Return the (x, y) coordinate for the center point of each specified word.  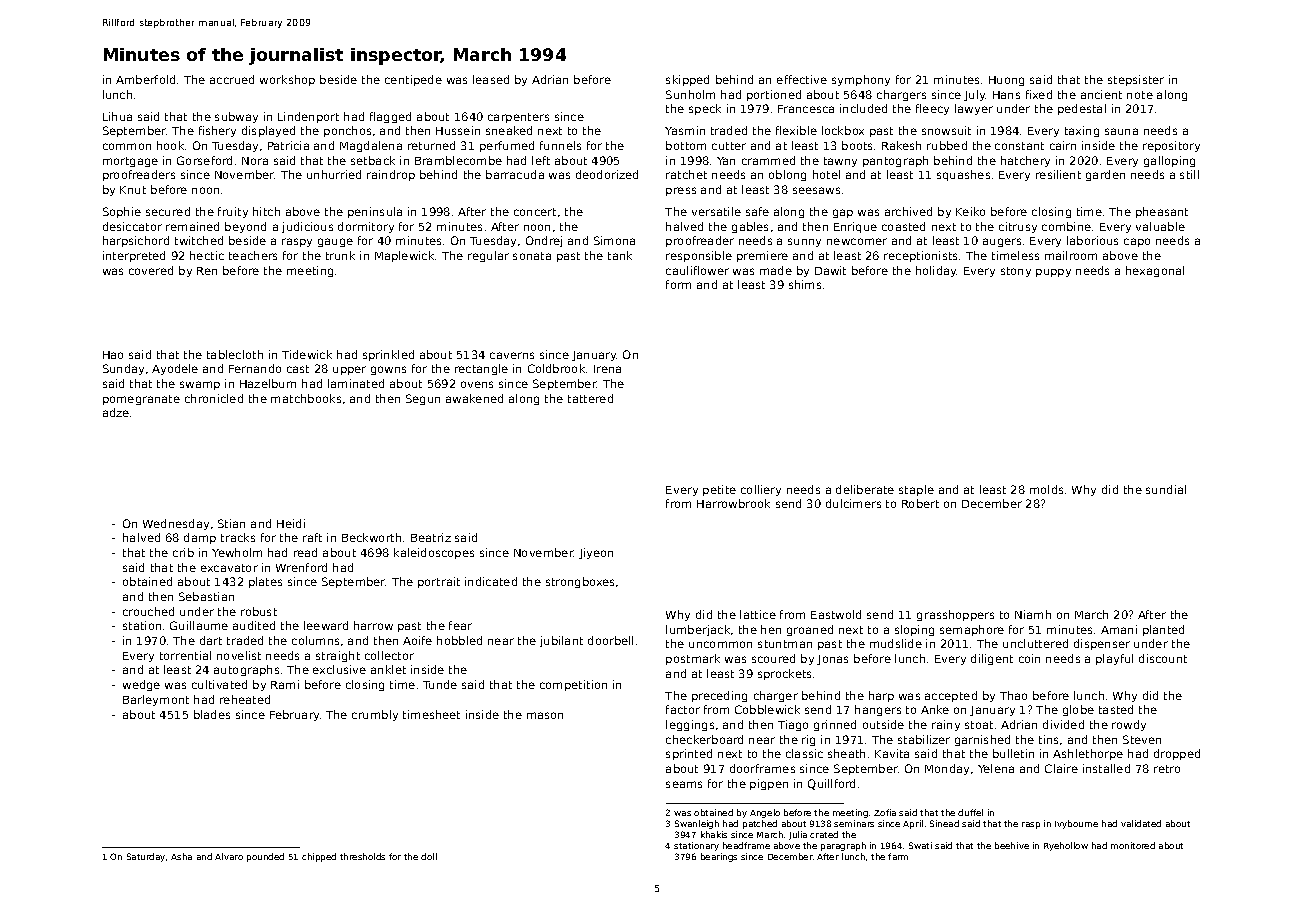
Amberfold (145, 79)
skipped (687, 80)
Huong (1006, 81)
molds (1046, 489)
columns (315, 640)
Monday (947, 769)
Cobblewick (767, 709)
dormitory (366, 227)
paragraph (843, 846)
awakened (474, 398)
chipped (319, 857)
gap (843, 213)
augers (1002, 242)
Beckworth (371, 537)
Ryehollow (1066, 846)
